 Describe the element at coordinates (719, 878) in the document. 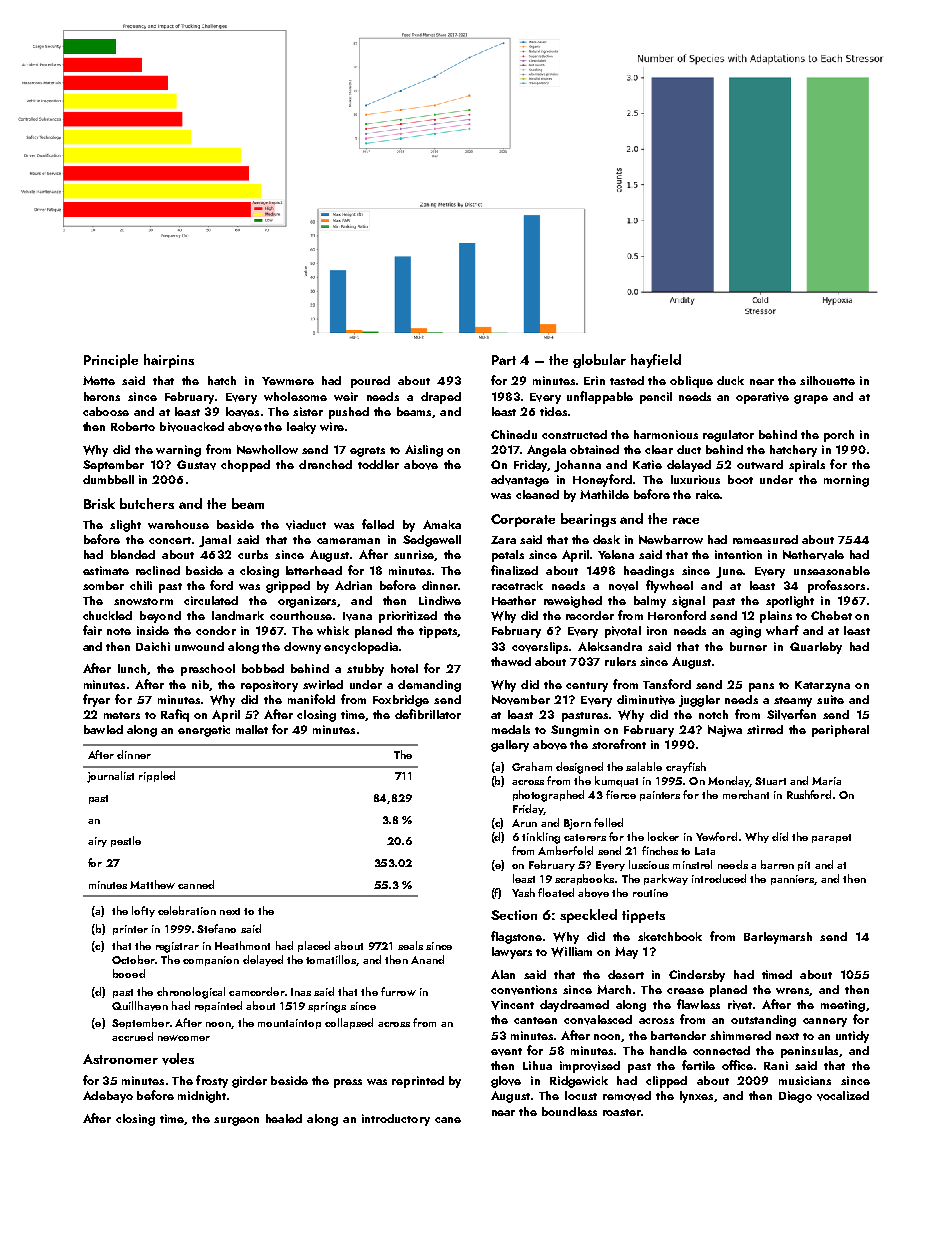

I see `introduced` at that location.
